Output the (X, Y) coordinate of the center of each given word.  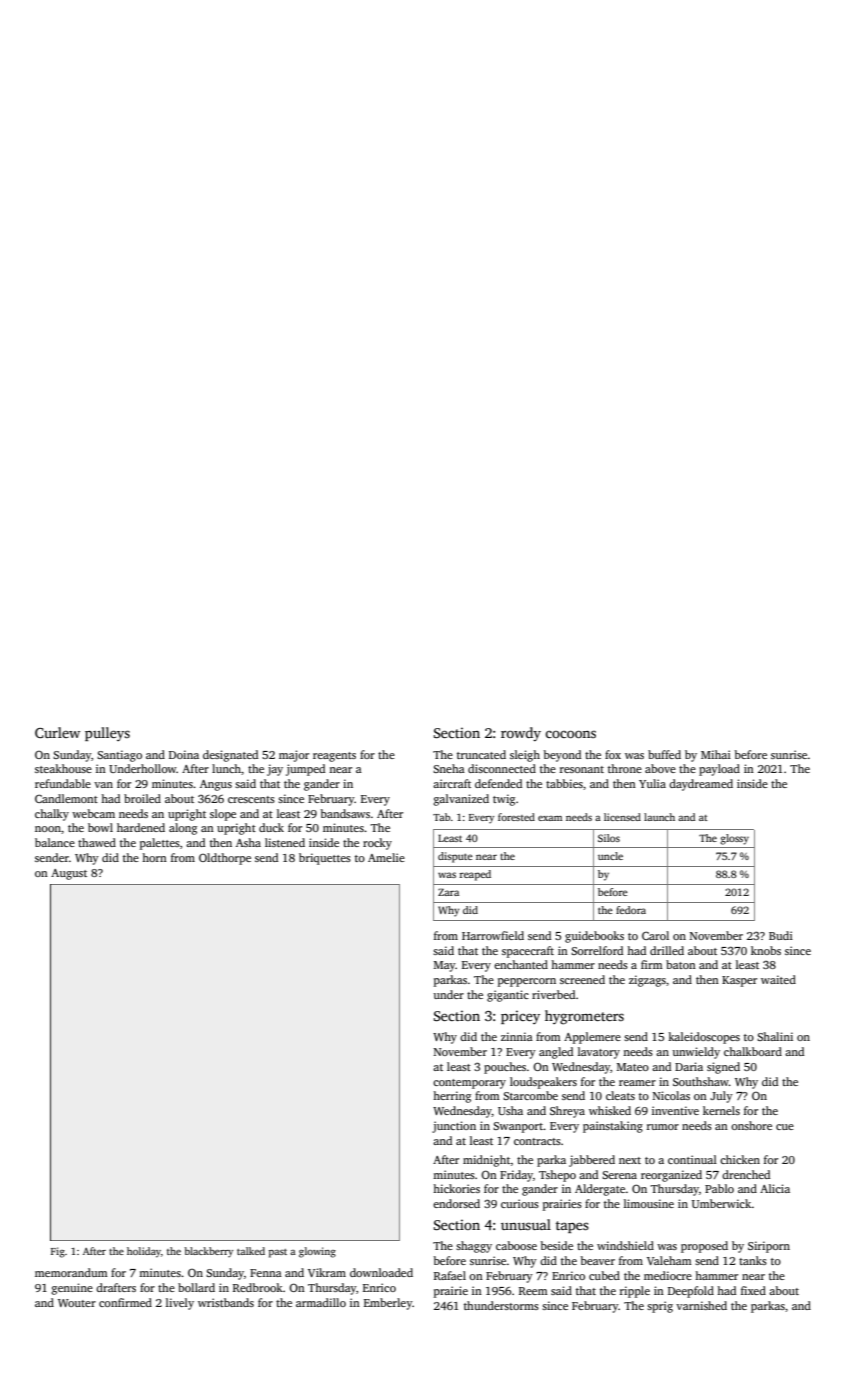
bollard (196, 1287)
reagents (334, 757)
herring (452, 1097)
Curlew (57, 732)
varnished (701, 1305)
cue (785, 1127)
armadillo (321, 1302)
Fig (58, 1252)
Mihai (716, 754)
